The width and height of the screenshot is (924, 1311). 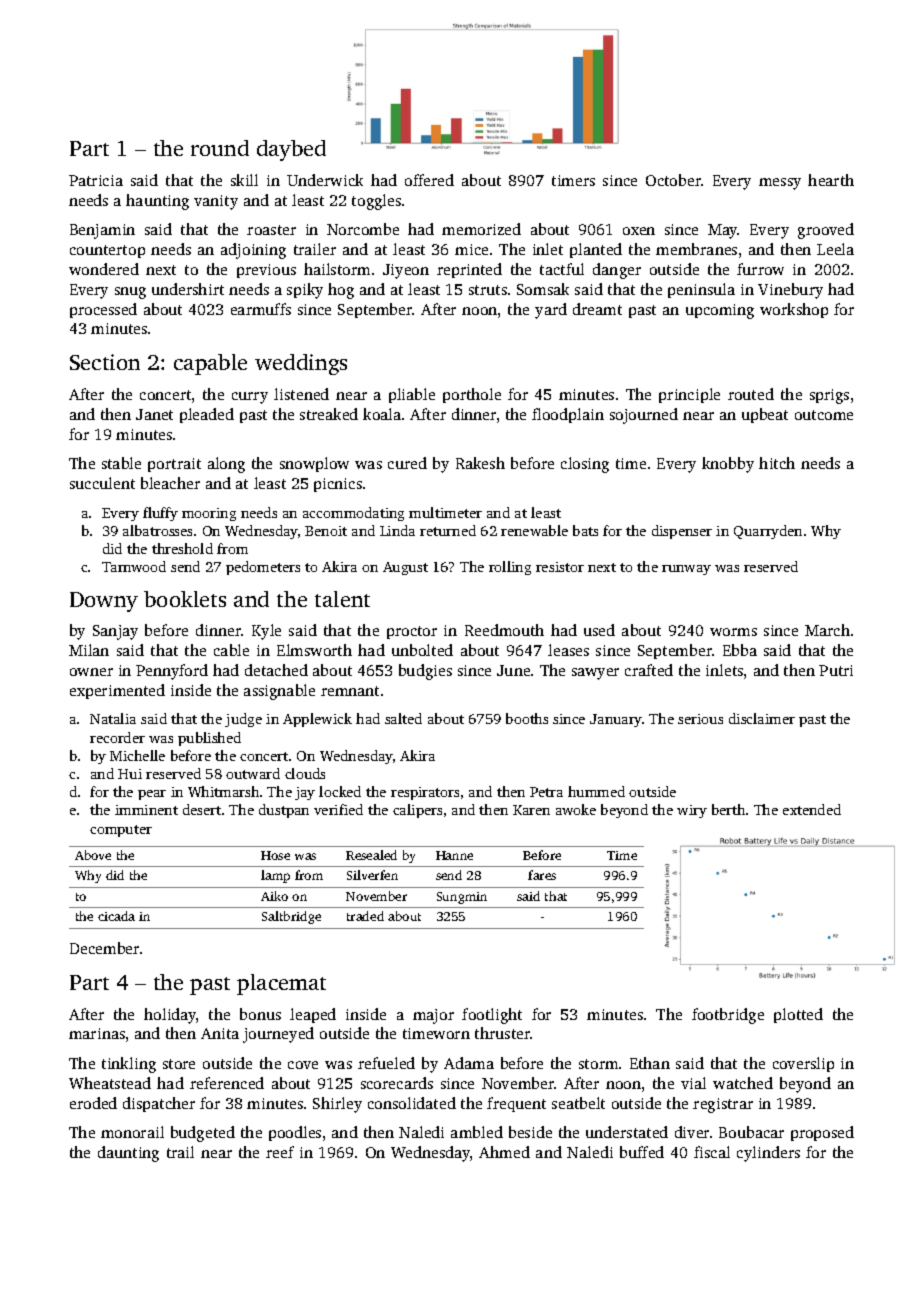 What do you see at coordinates (576, 809) in the screenshot?
I see `awoke` at bounding box center [576, 809].
